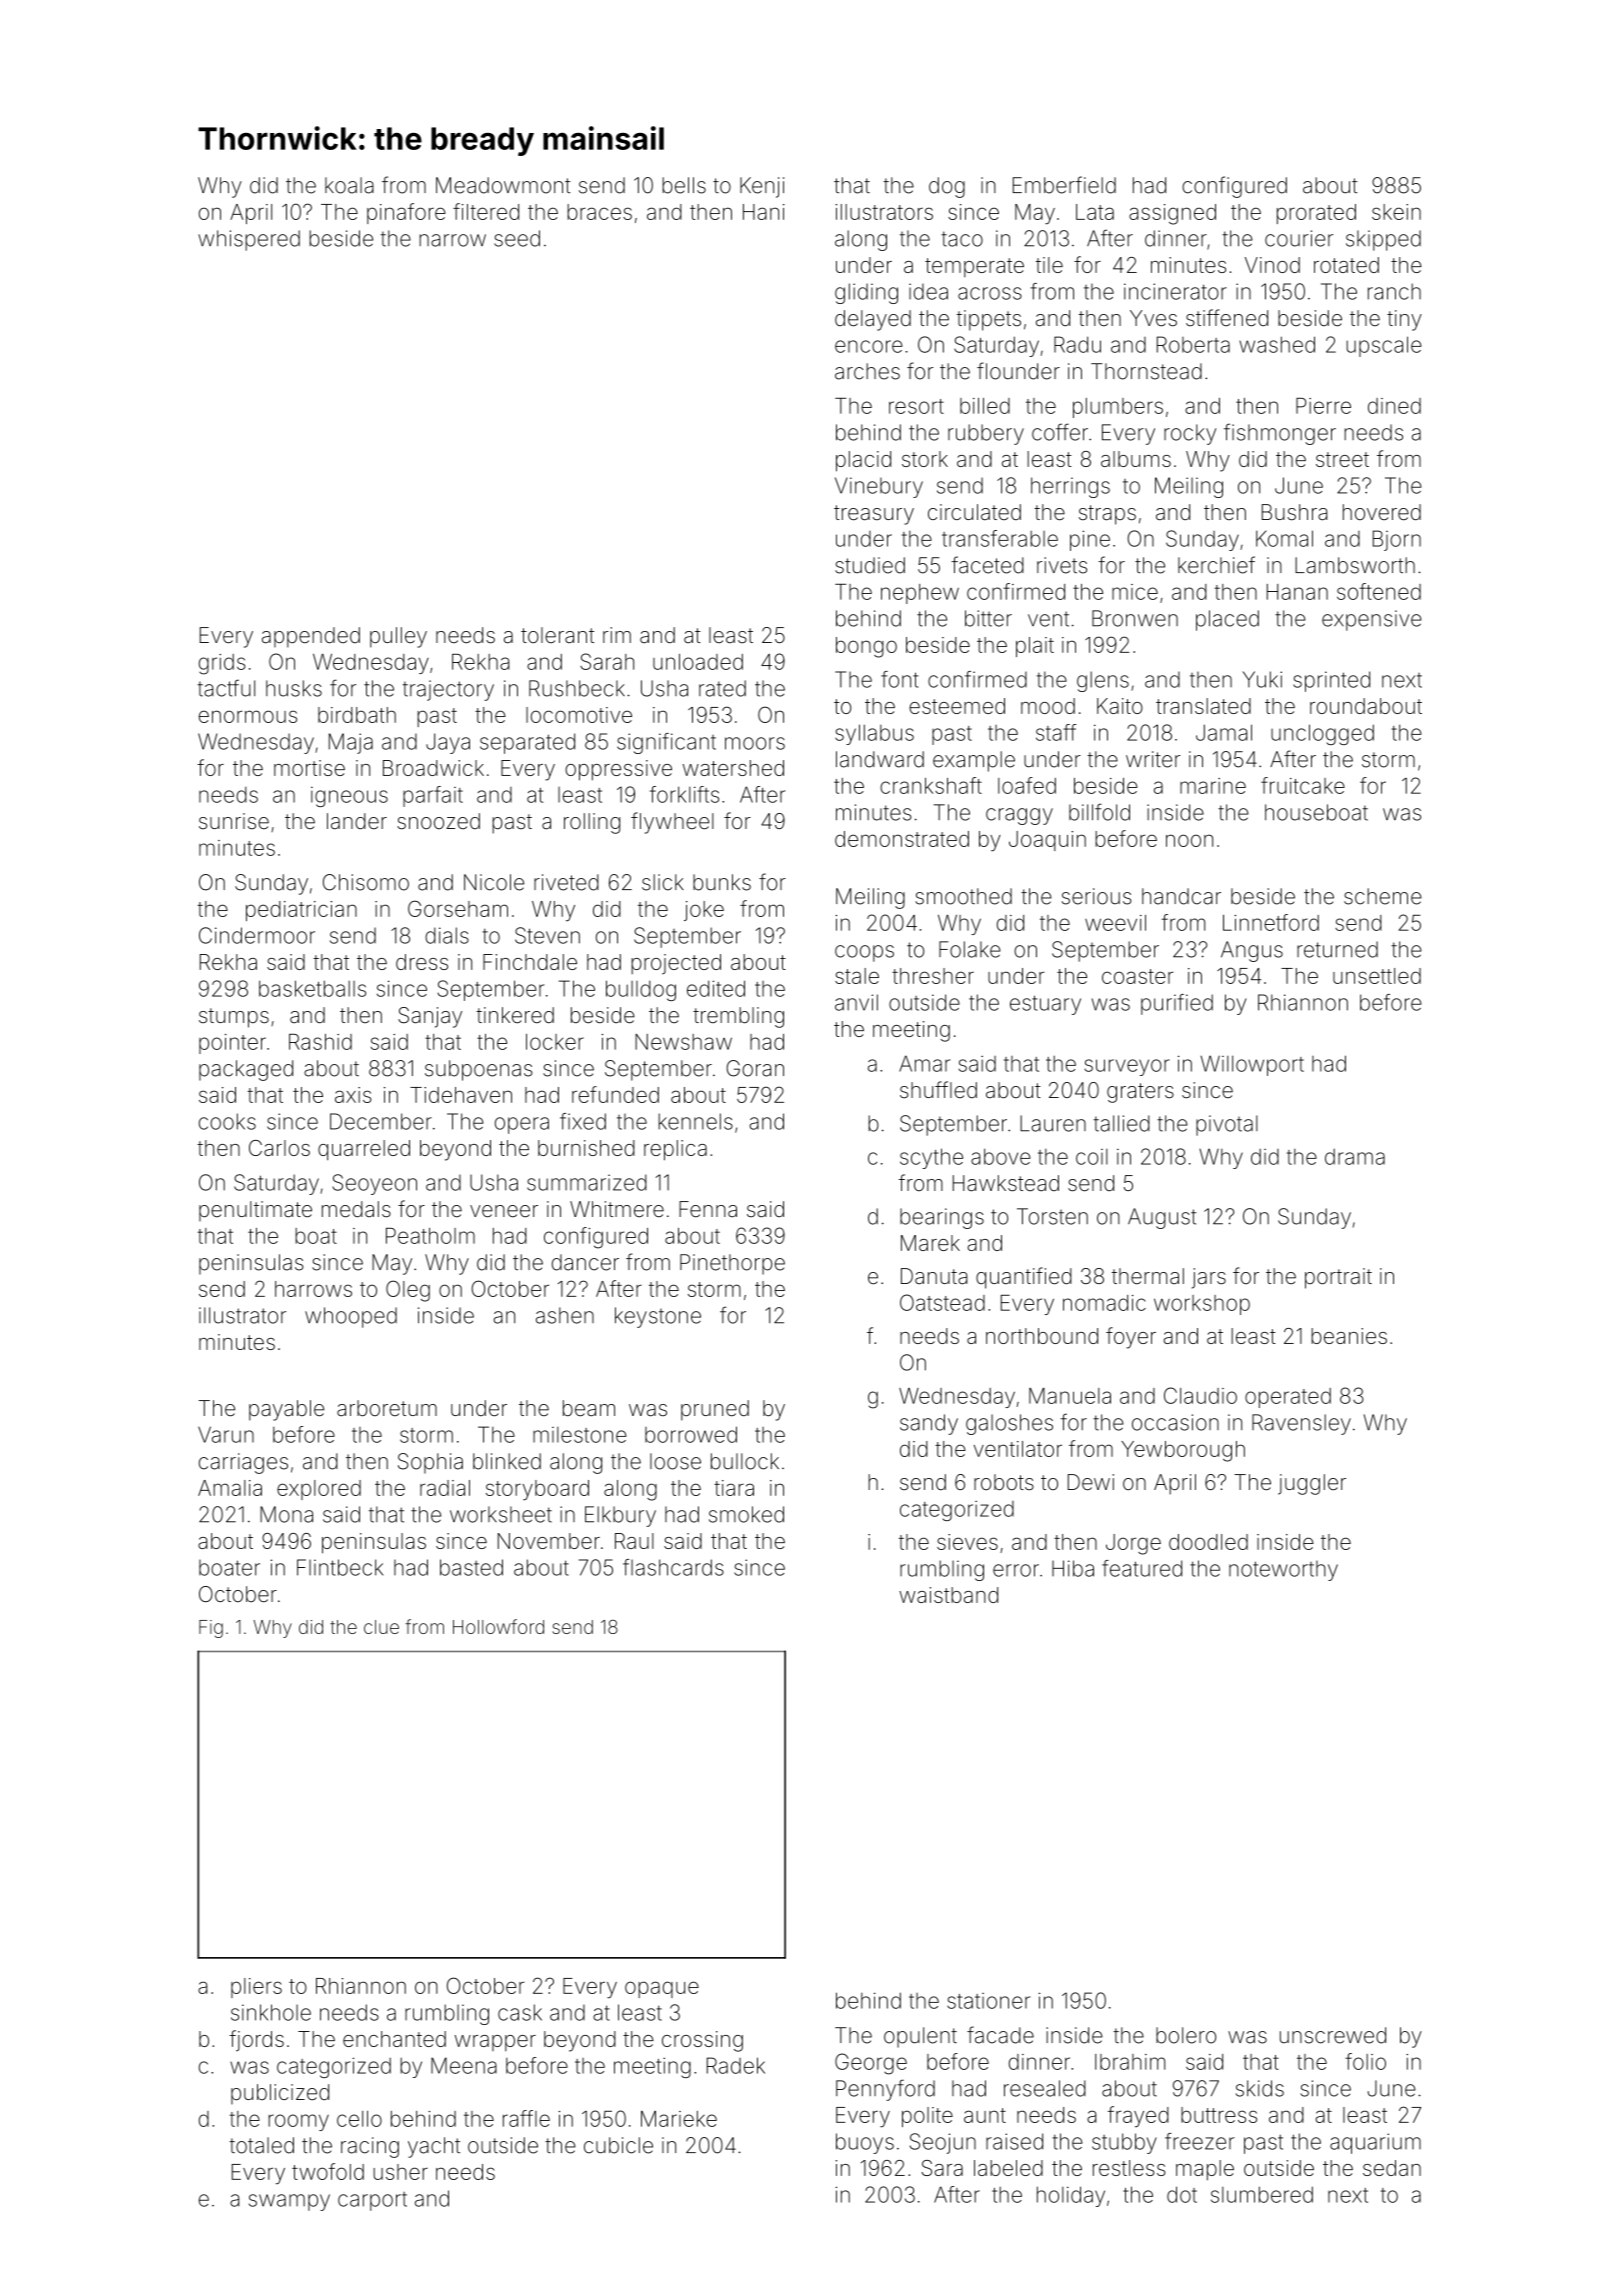  I want to click on smoothed, so click(963, 896).
